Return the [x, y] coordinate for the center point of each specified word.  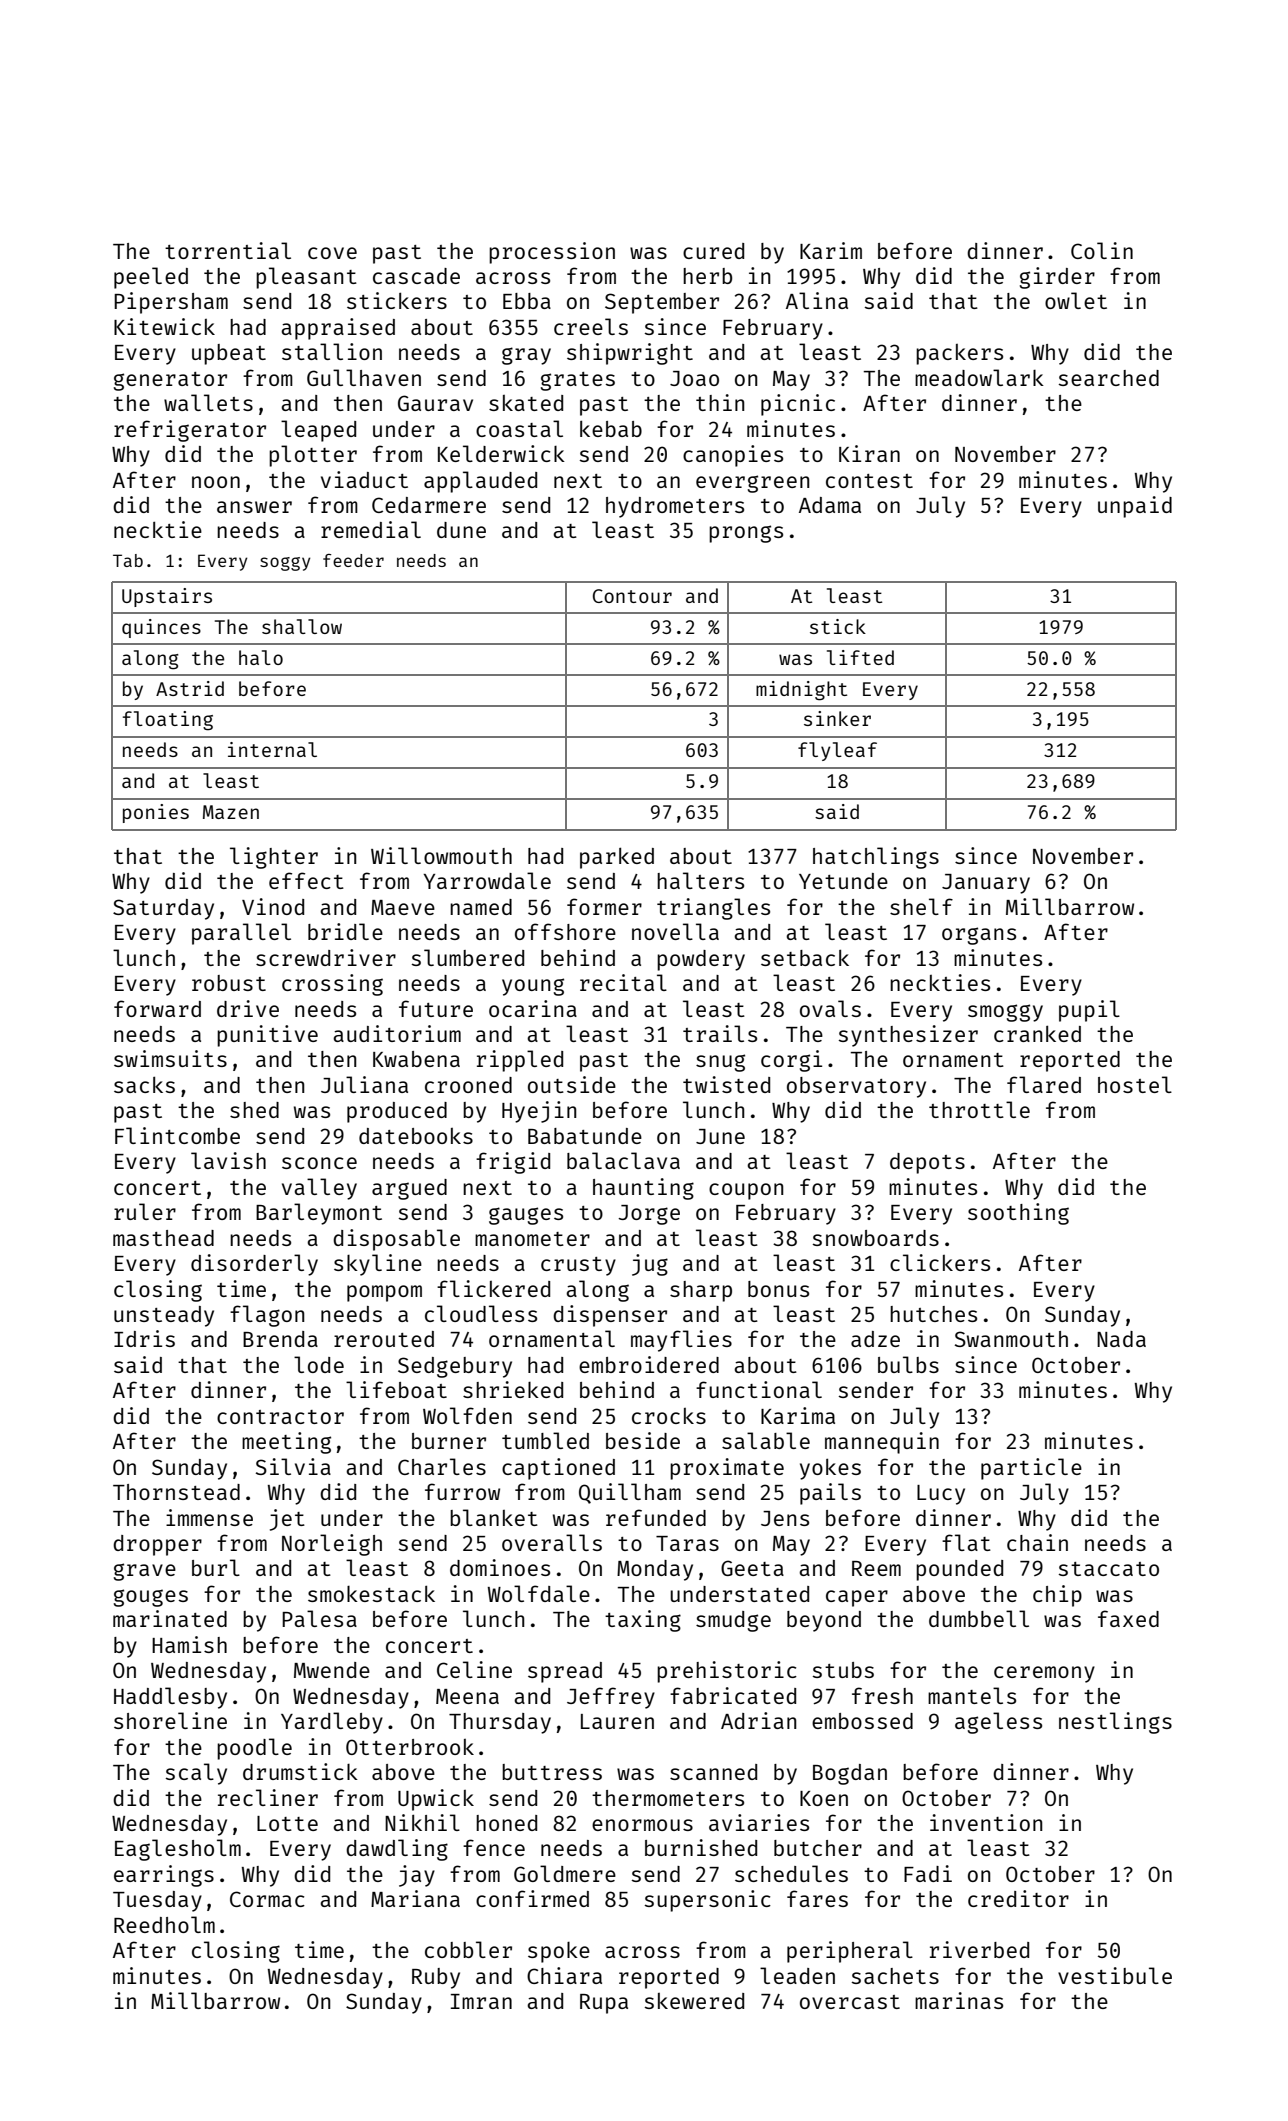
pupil [1089, 1011]
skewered [694, 2001]
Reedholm [164, 1924]
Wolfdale [539, 1593]
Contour [632, 596]
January [986, 884]
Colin [1102, 250]
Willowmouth [441, 855]
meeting [286, 1443]
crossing [332, 985]
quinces [161, 628]
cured [713, 251]
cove [332, 253]
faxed [1128, 1618]
